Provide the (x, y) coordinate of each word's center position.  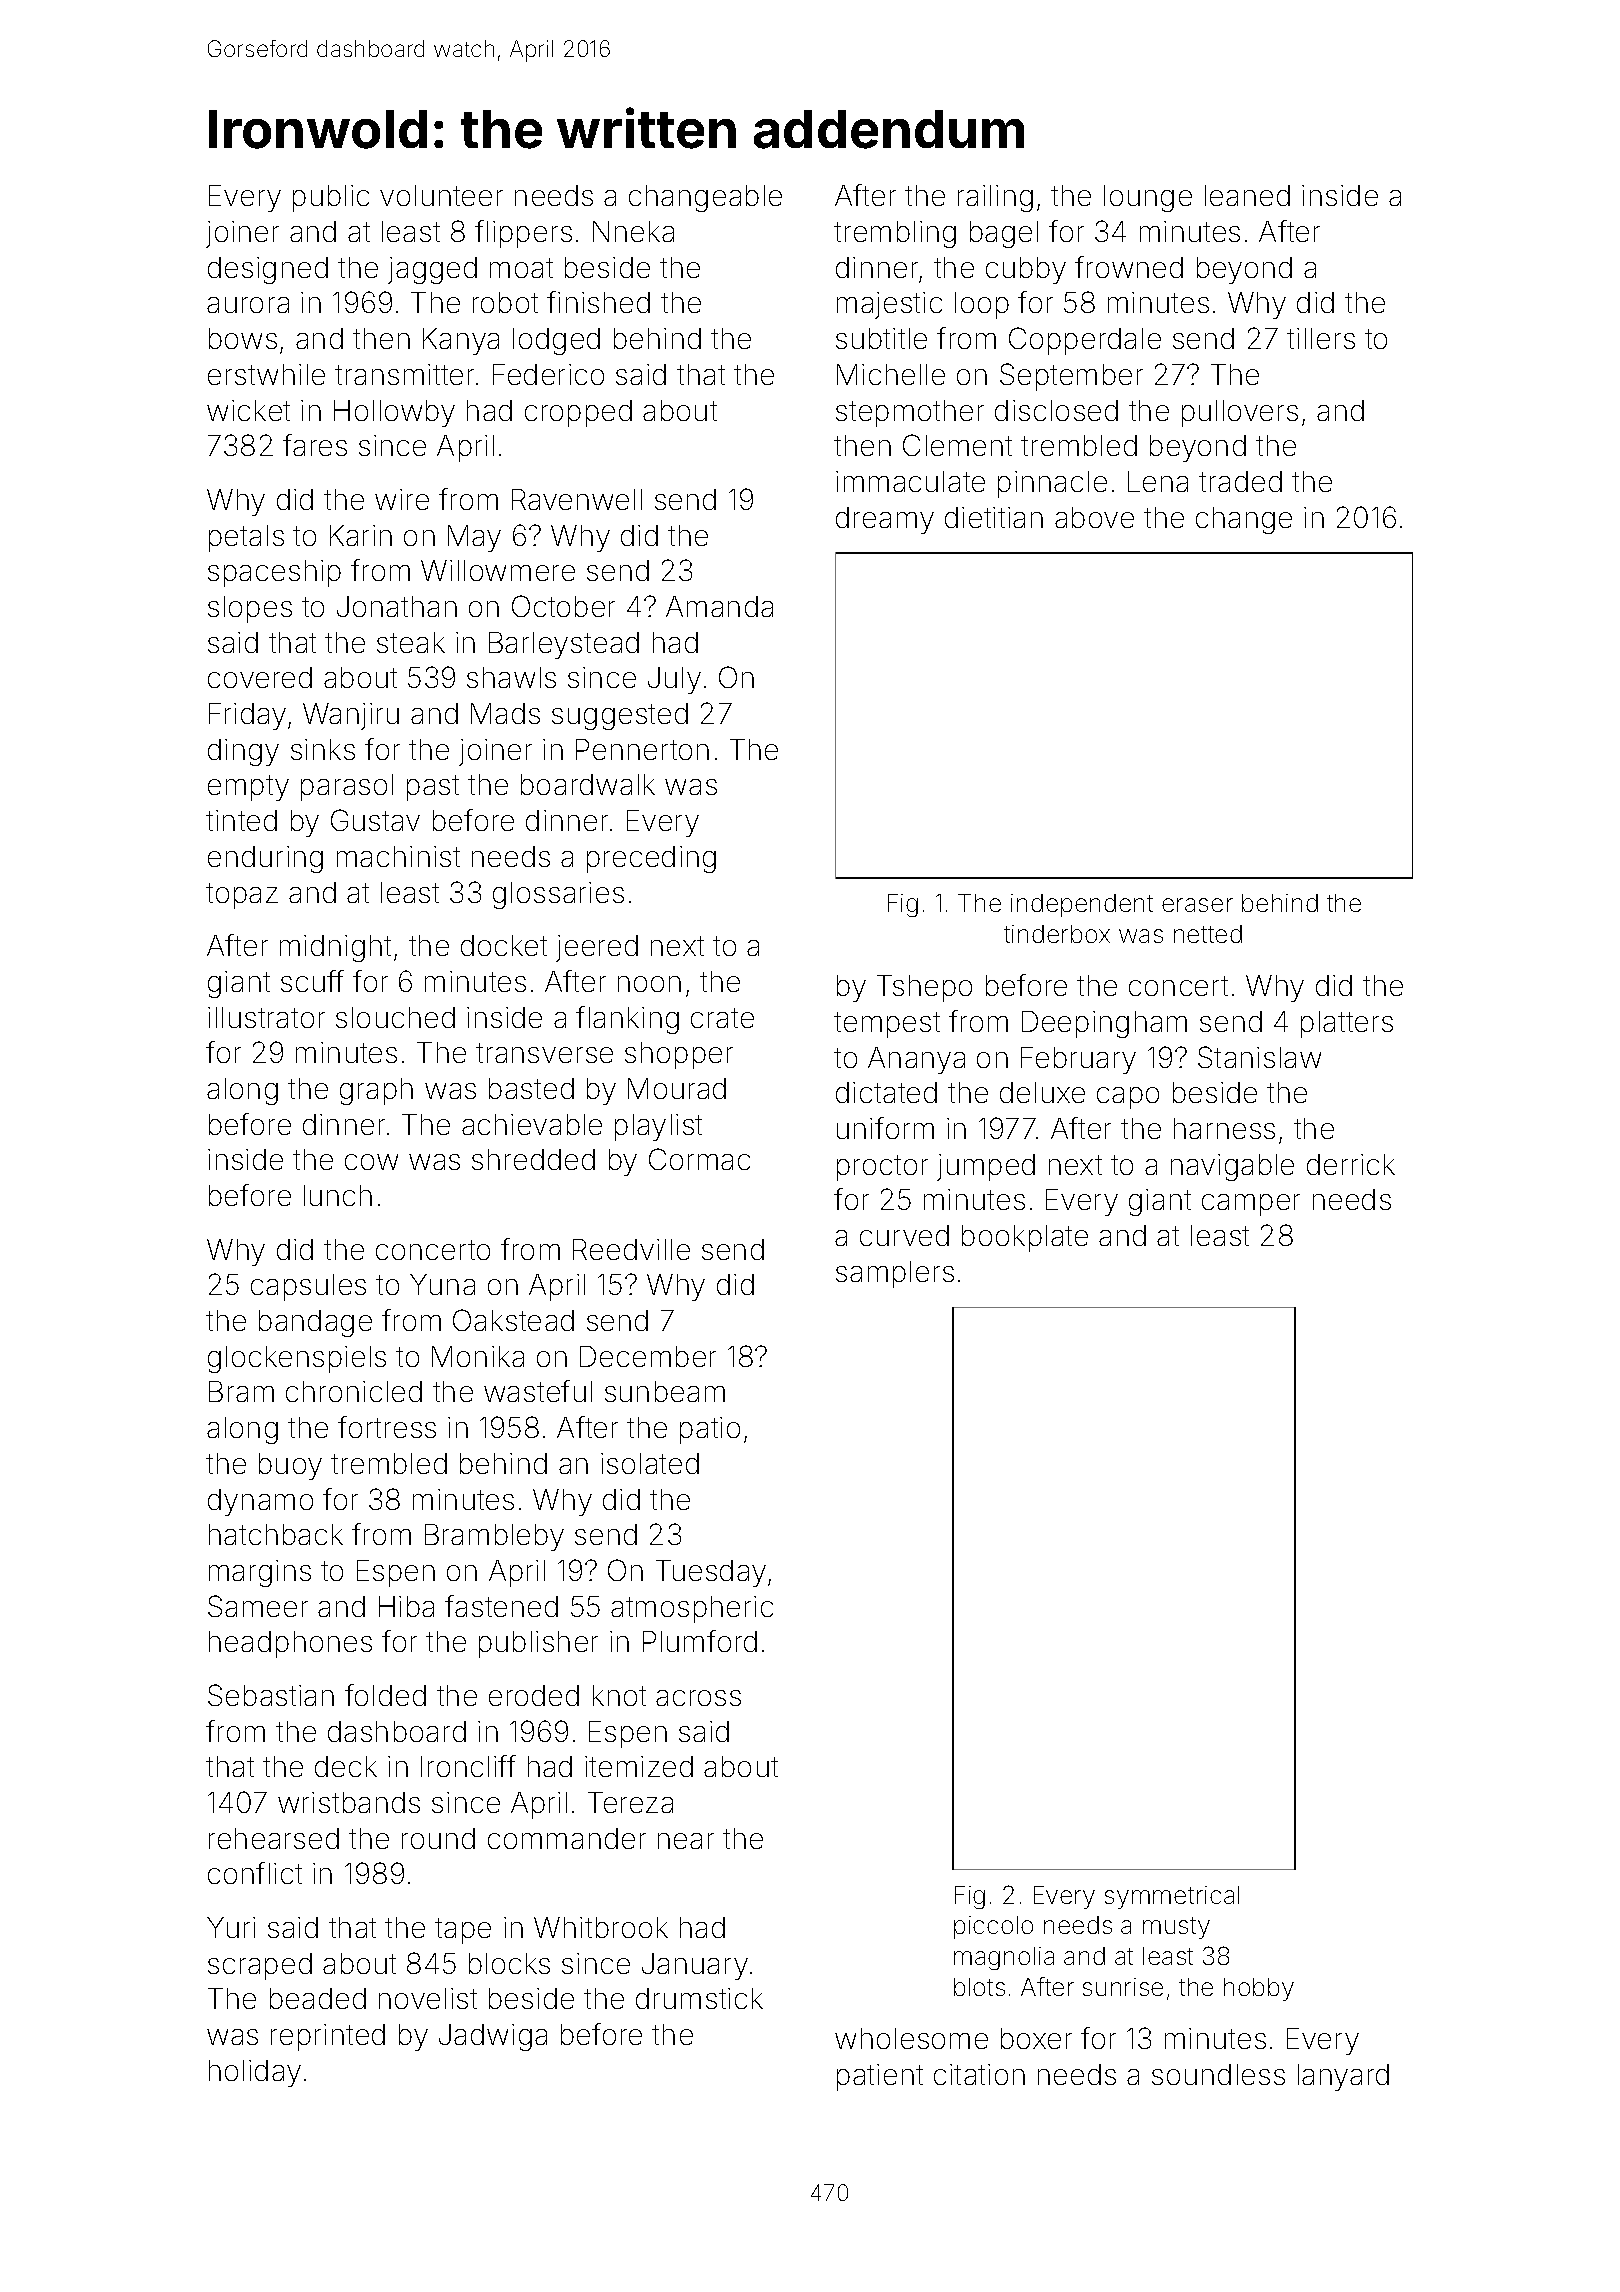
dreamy (885, 520)
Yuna (442, 1284)
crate (722, 1018)
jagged (432, 270)
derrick (1351, 1164)
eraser (1197, 905)
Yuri (231, 1927)
